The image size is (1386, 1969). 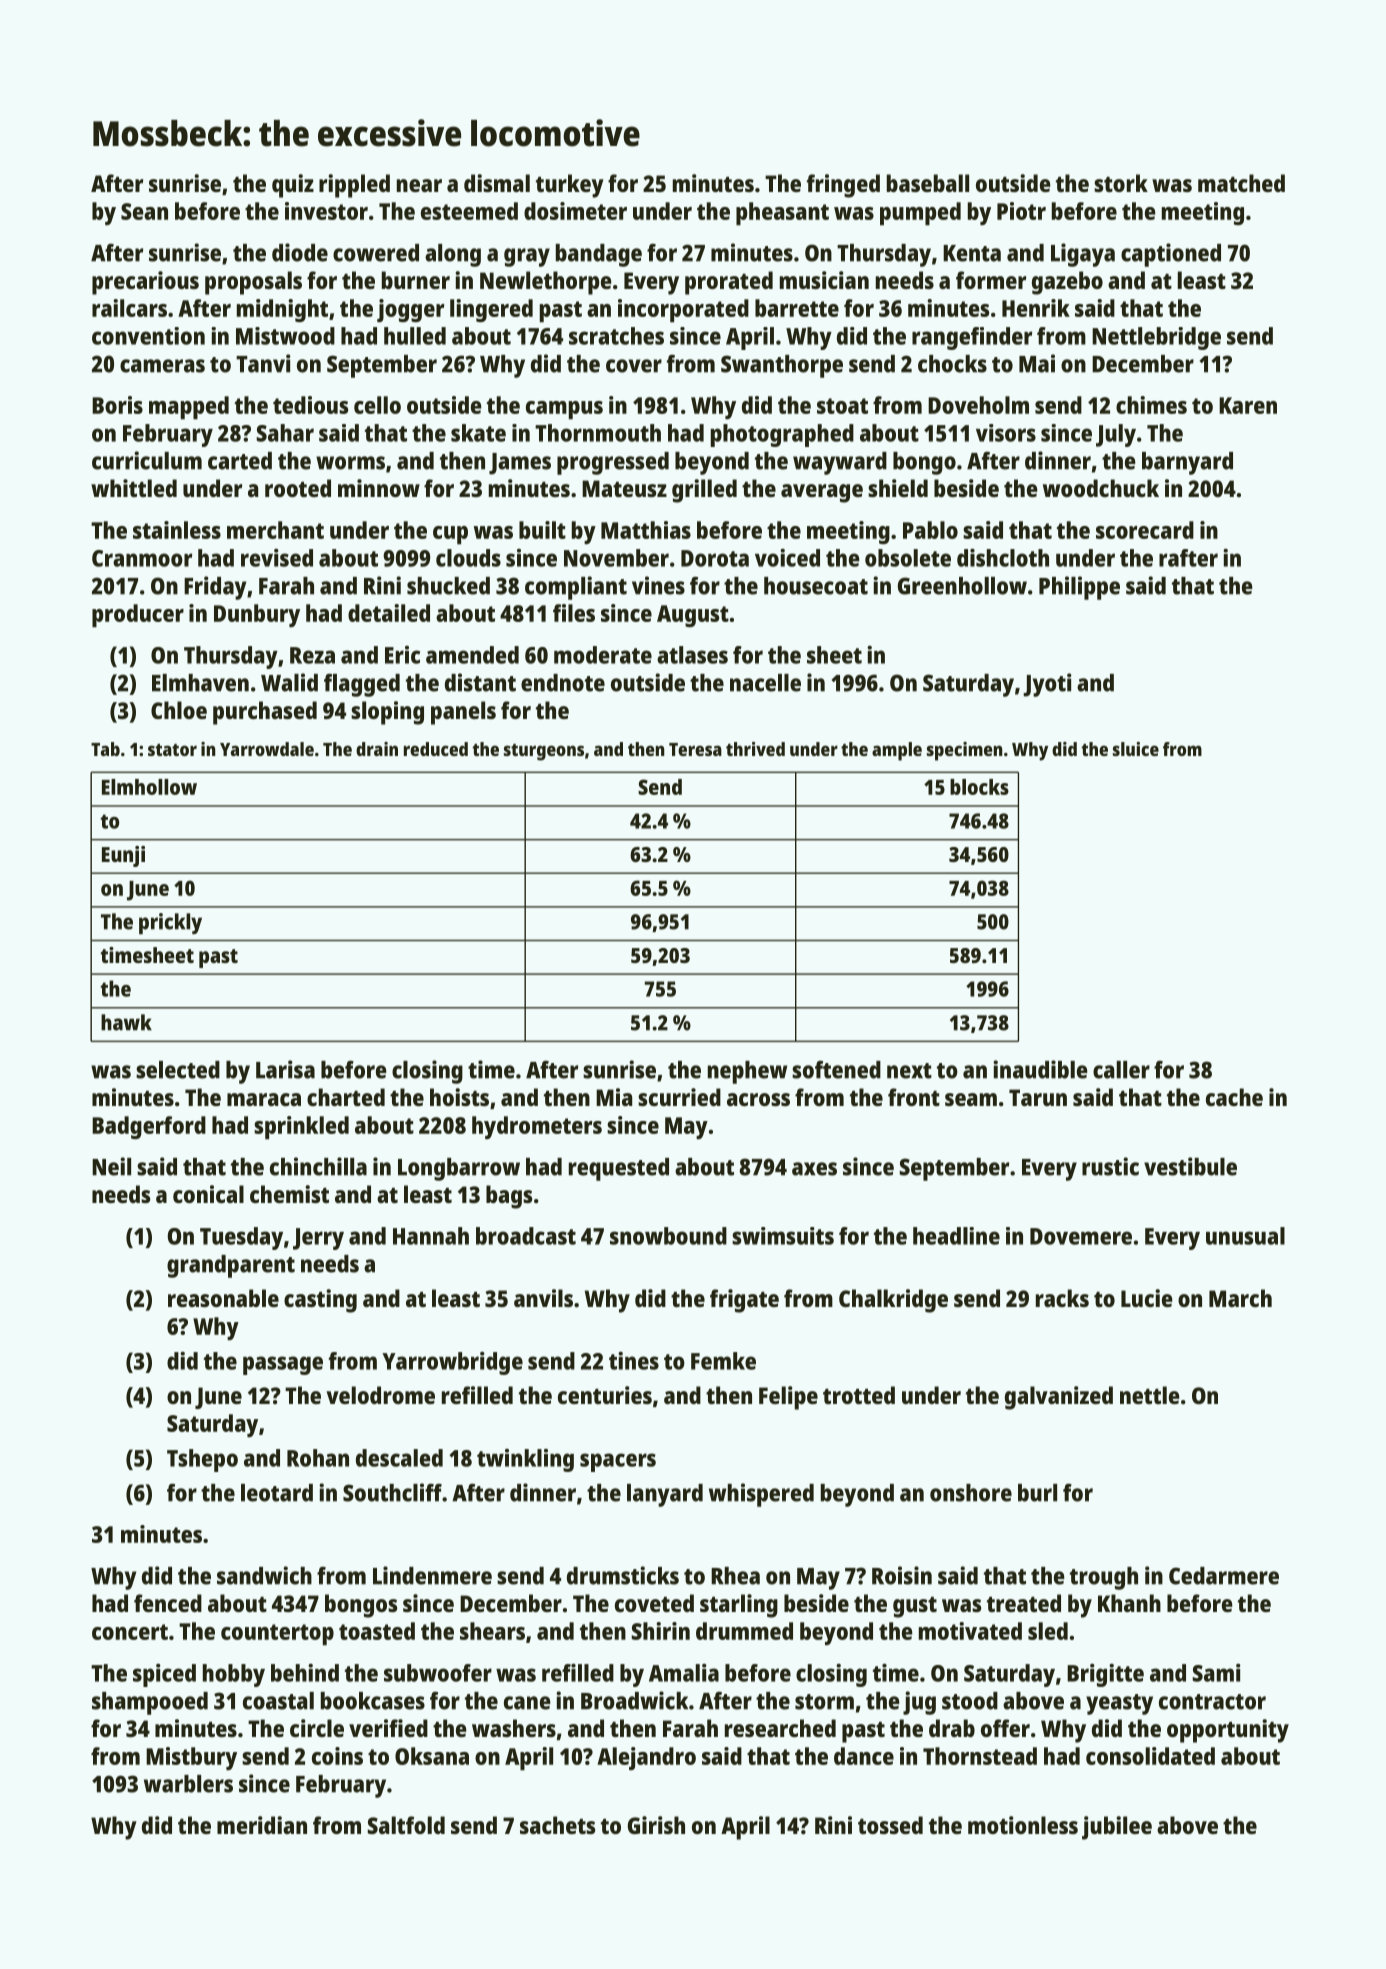 What do you see at coordinates (111, 1166) in the document?
I see `Neil` at bounding box center [111, 1166].
